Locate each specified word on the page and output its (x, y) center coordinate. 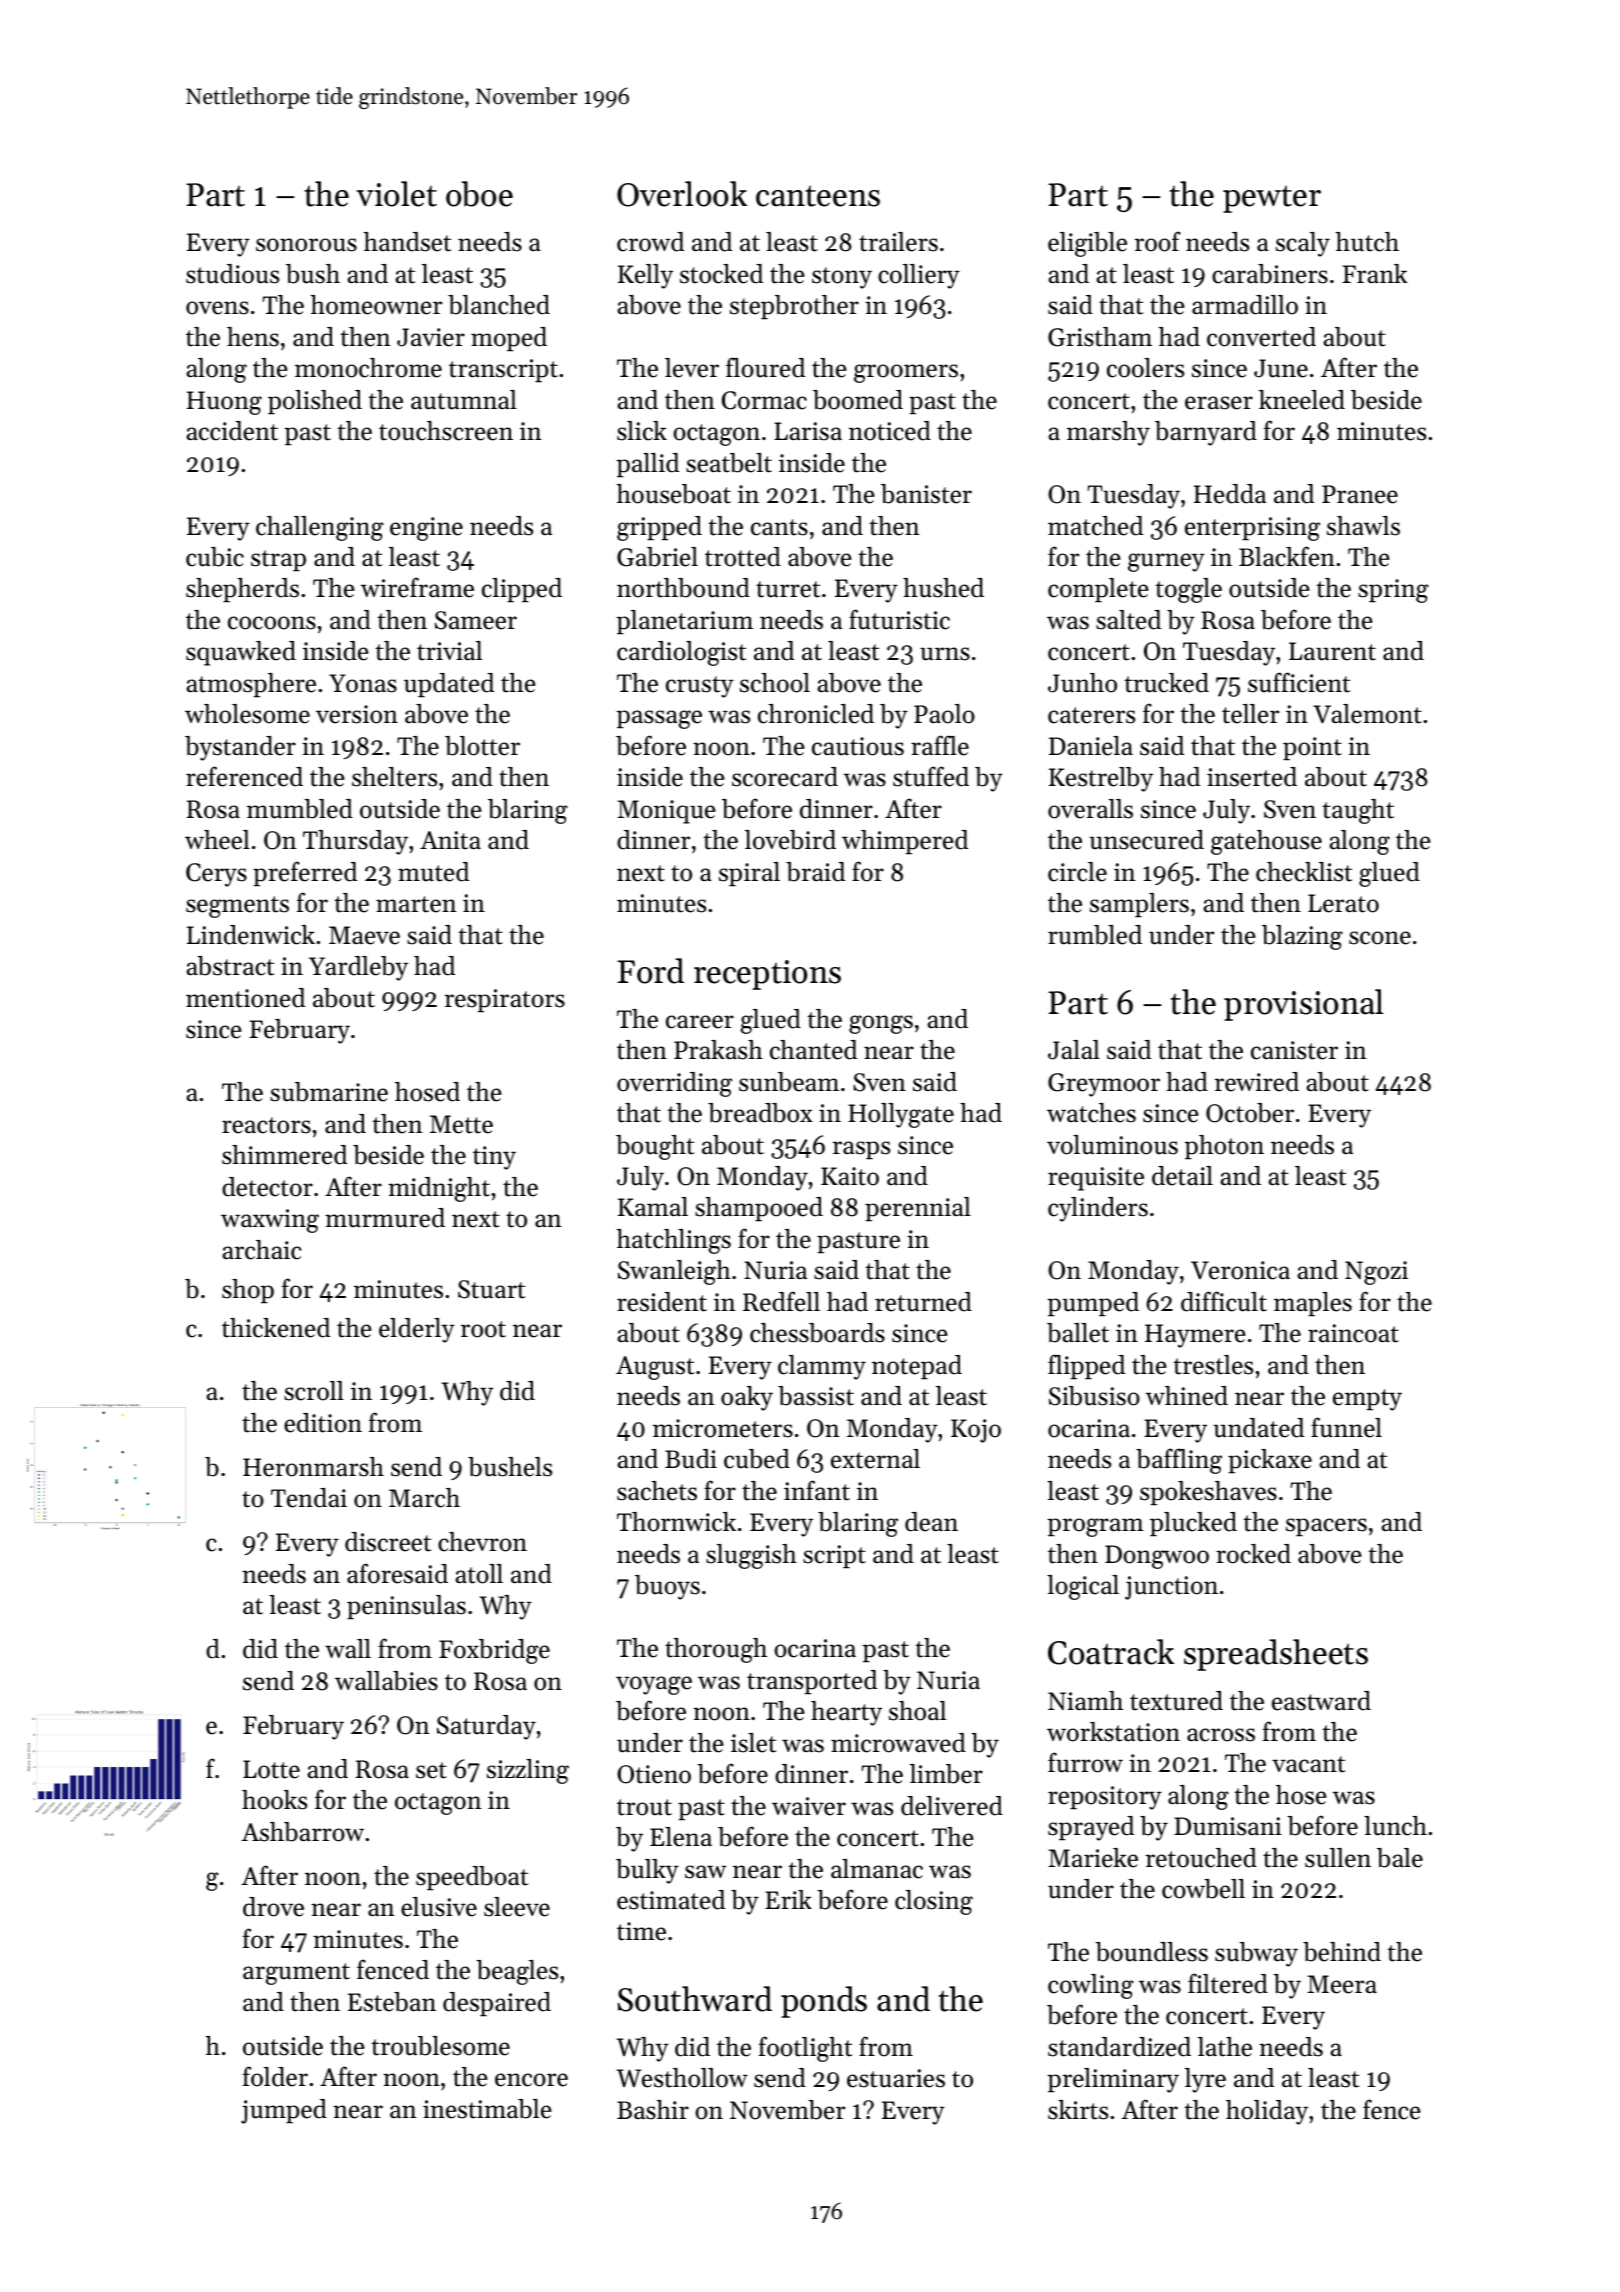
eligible (1087, 244)
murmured (385, 1218)
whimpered (905, 842)
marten (416, 904)
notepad (917, 1367)
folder (275, 2076)
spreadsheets (1276, 1655)
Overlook (682, 194)
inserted (1252, 777)
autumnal (464, 400)
